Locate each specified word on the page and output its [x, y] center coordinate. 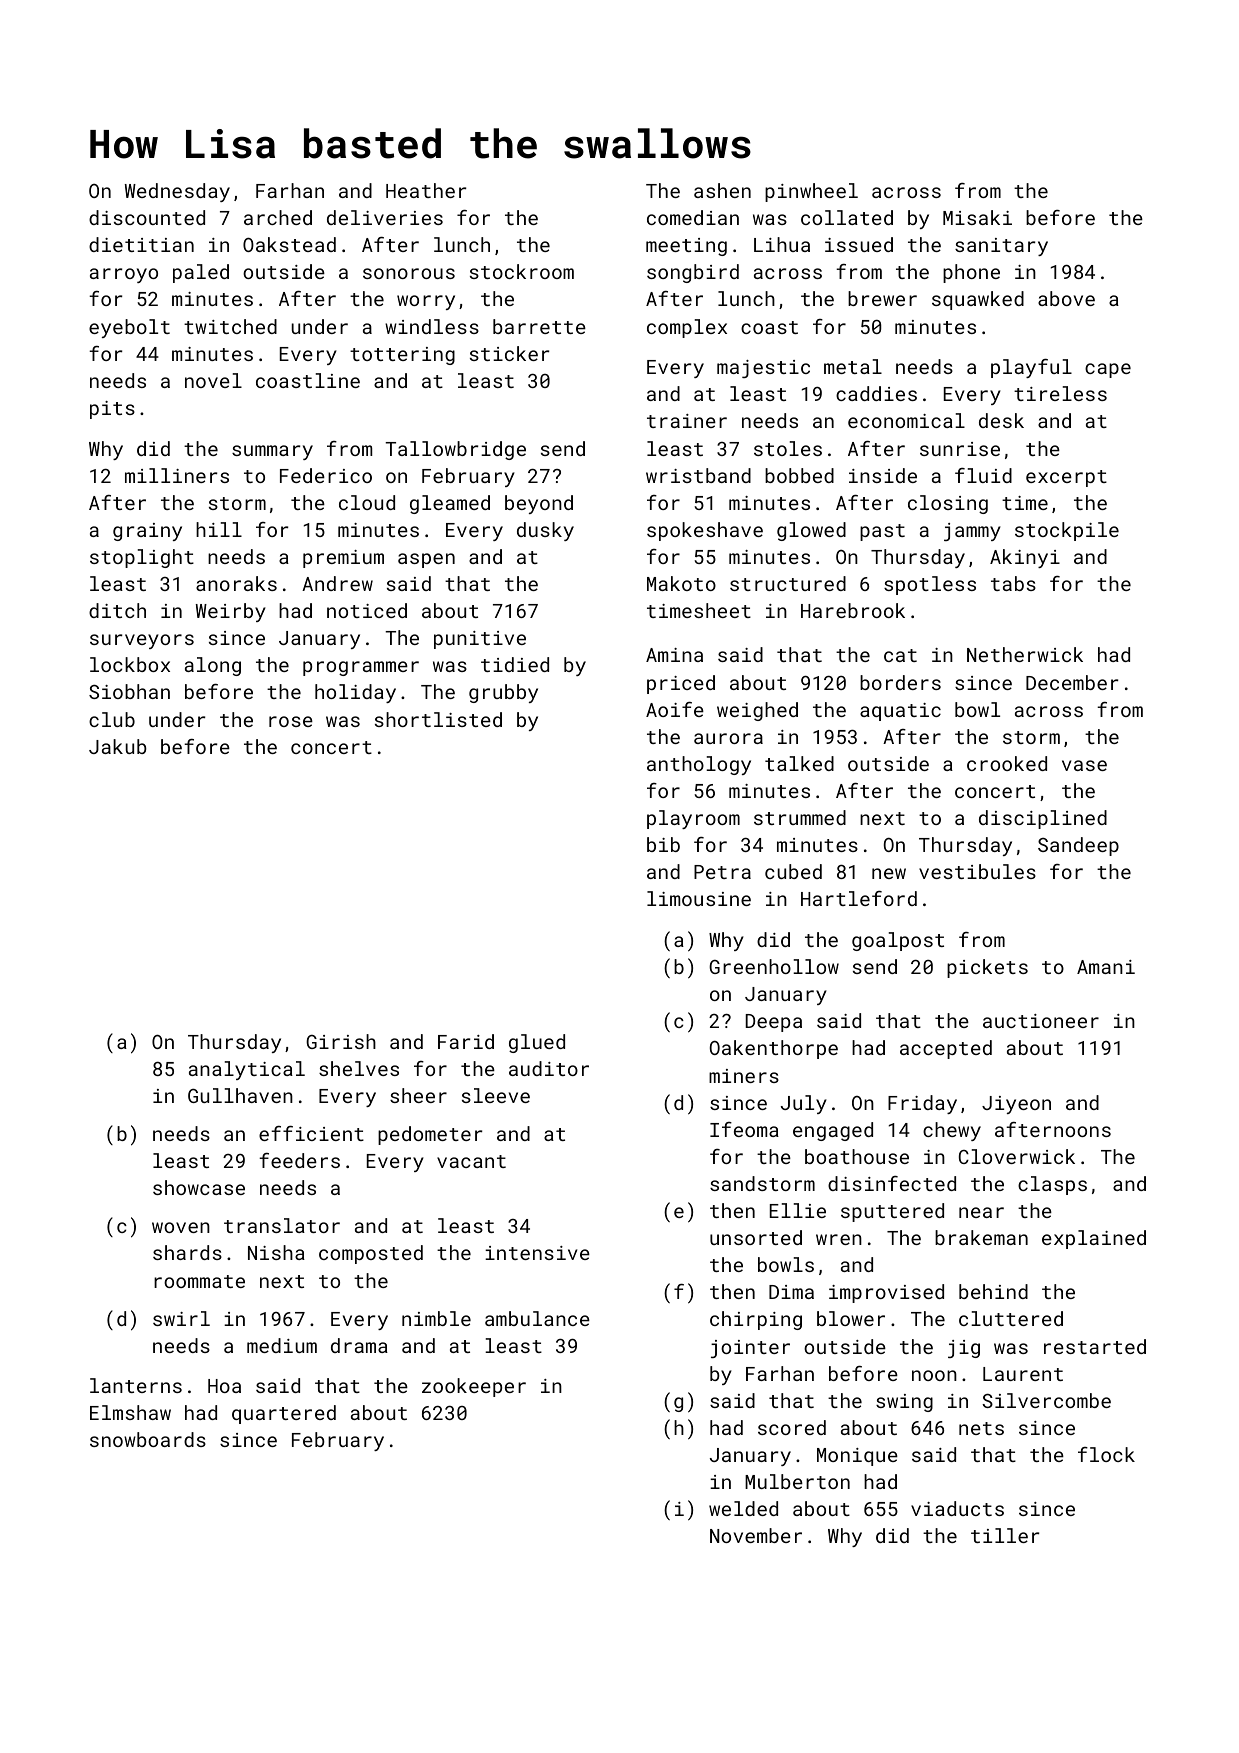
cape [1108, 370]
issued [859, 244]
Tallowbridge [455, 450]
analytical [247, 1070]
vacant [471, 1161]
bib [663, 844]
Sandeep [1078, 846]
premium [343, 559]
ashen [722, 190]
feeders [299, 1160]
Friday [922, 1104]
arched [278, 217]
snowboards [148, 1439]
